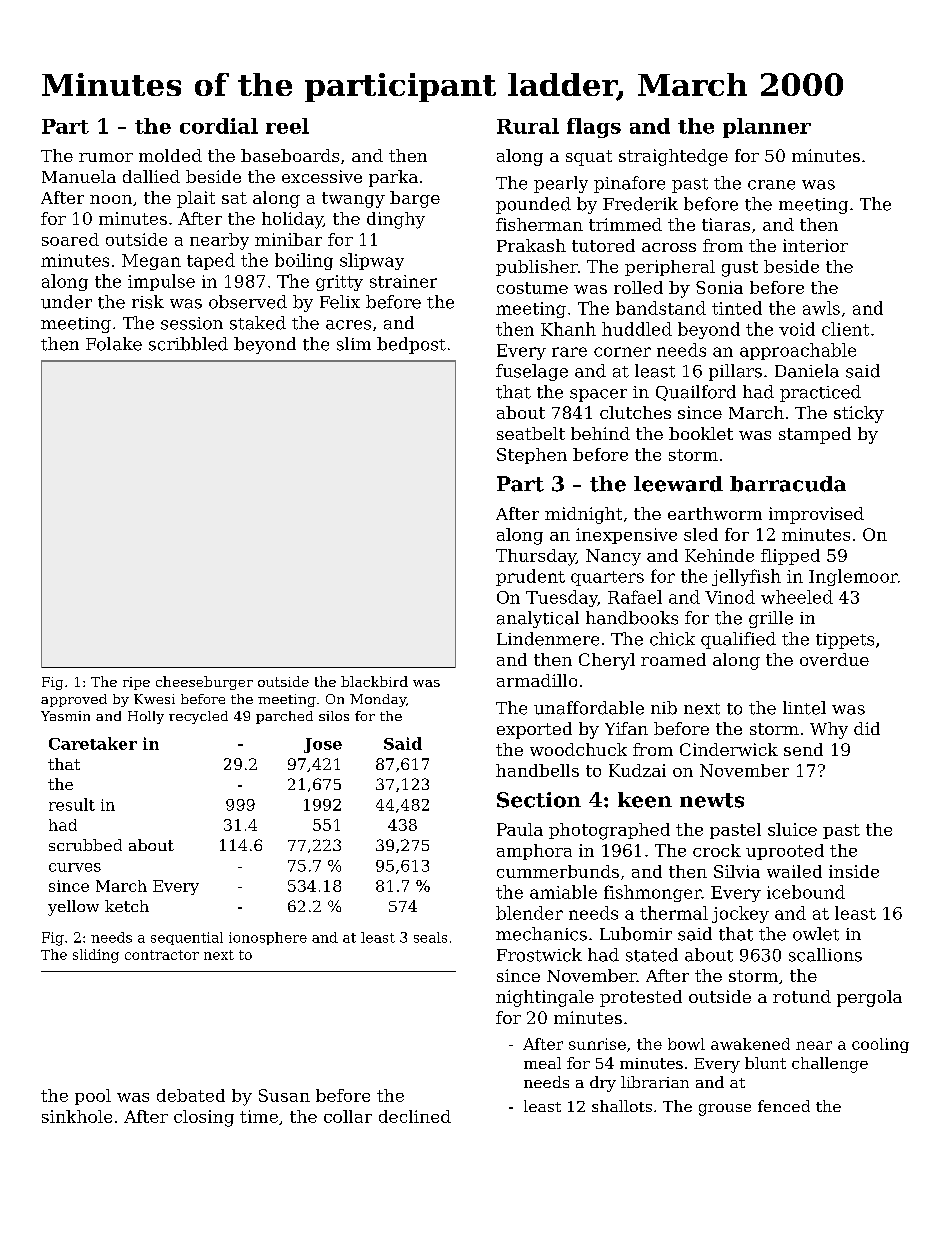  Describe the element at coordinates (114, 344) in the screenshot. I see `Folake` at that location.
